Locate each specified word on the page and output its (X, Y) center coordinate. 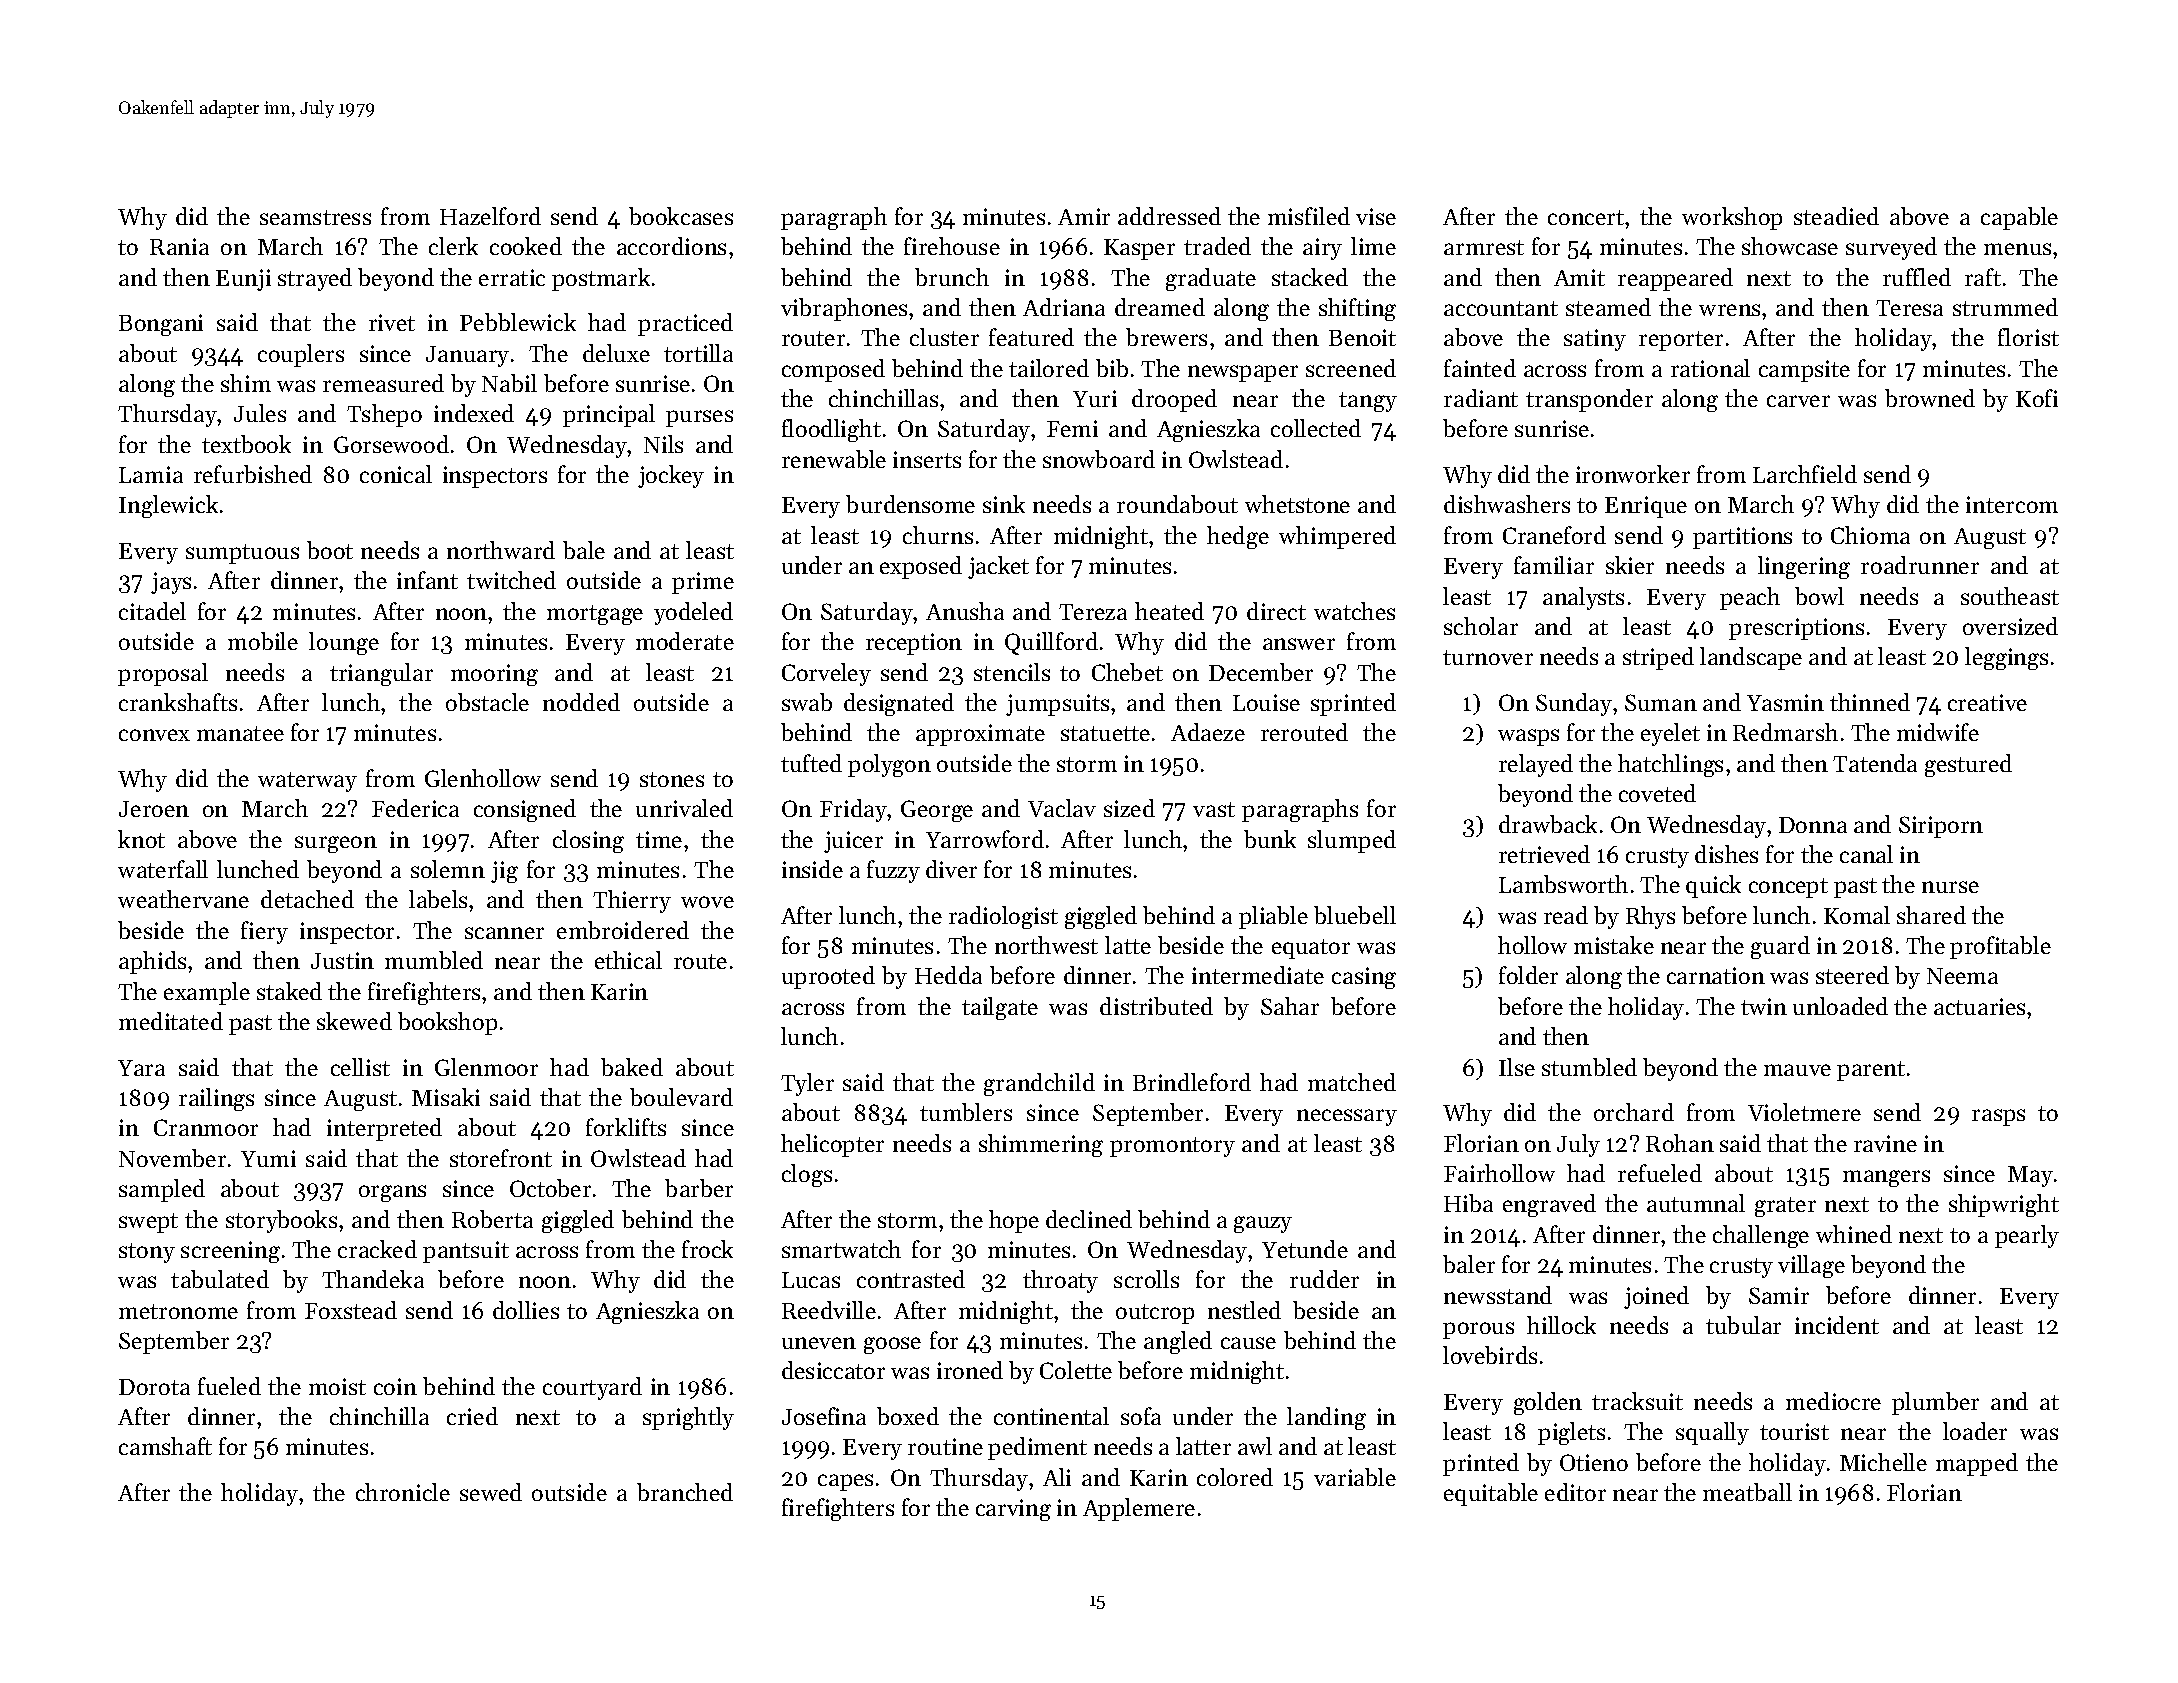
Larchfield (1805, 474)
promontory (1172, 1147)
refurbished (253, 474)
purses (699, 418)
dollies (526, 1310)
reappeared (1675, 279)
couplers (301, 355)
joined (1656, 1297)
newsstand (1498, 1295)
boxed (908, 1416)
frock (707, 1249)
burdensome (910, 504)
